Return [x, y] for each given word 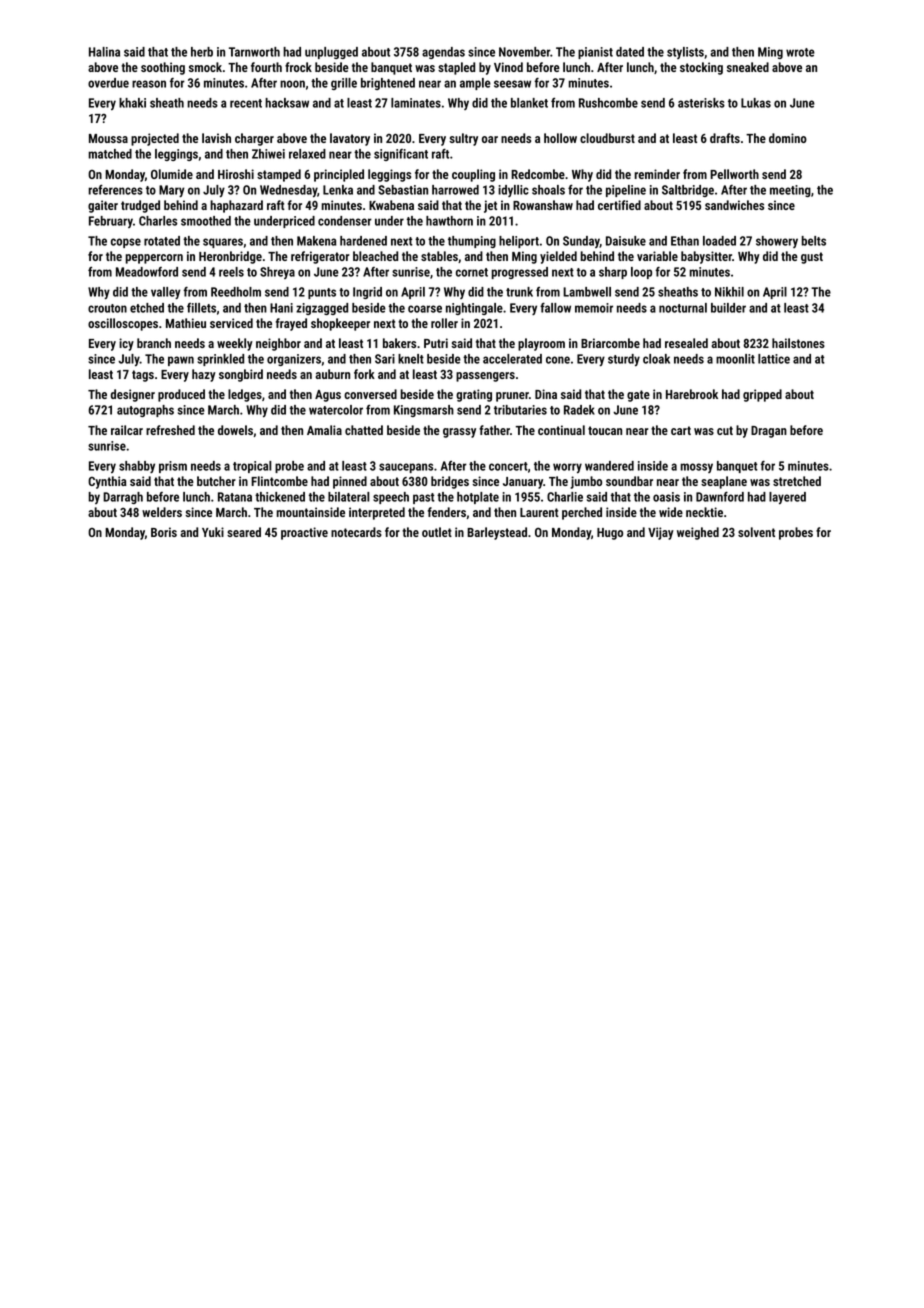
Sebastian [403, 190]
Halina [104, 52]
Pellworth [734, 174]
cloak [656, 359]
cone [558, 360]
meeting [790, 191]
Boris [164, 532]
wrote [800, 52]
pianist [595, 53]
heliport [519, 242]
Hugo [610, 534]
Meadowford [147, 272]
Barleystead [497, 533]
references [115, 189]
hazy [204, 375]
